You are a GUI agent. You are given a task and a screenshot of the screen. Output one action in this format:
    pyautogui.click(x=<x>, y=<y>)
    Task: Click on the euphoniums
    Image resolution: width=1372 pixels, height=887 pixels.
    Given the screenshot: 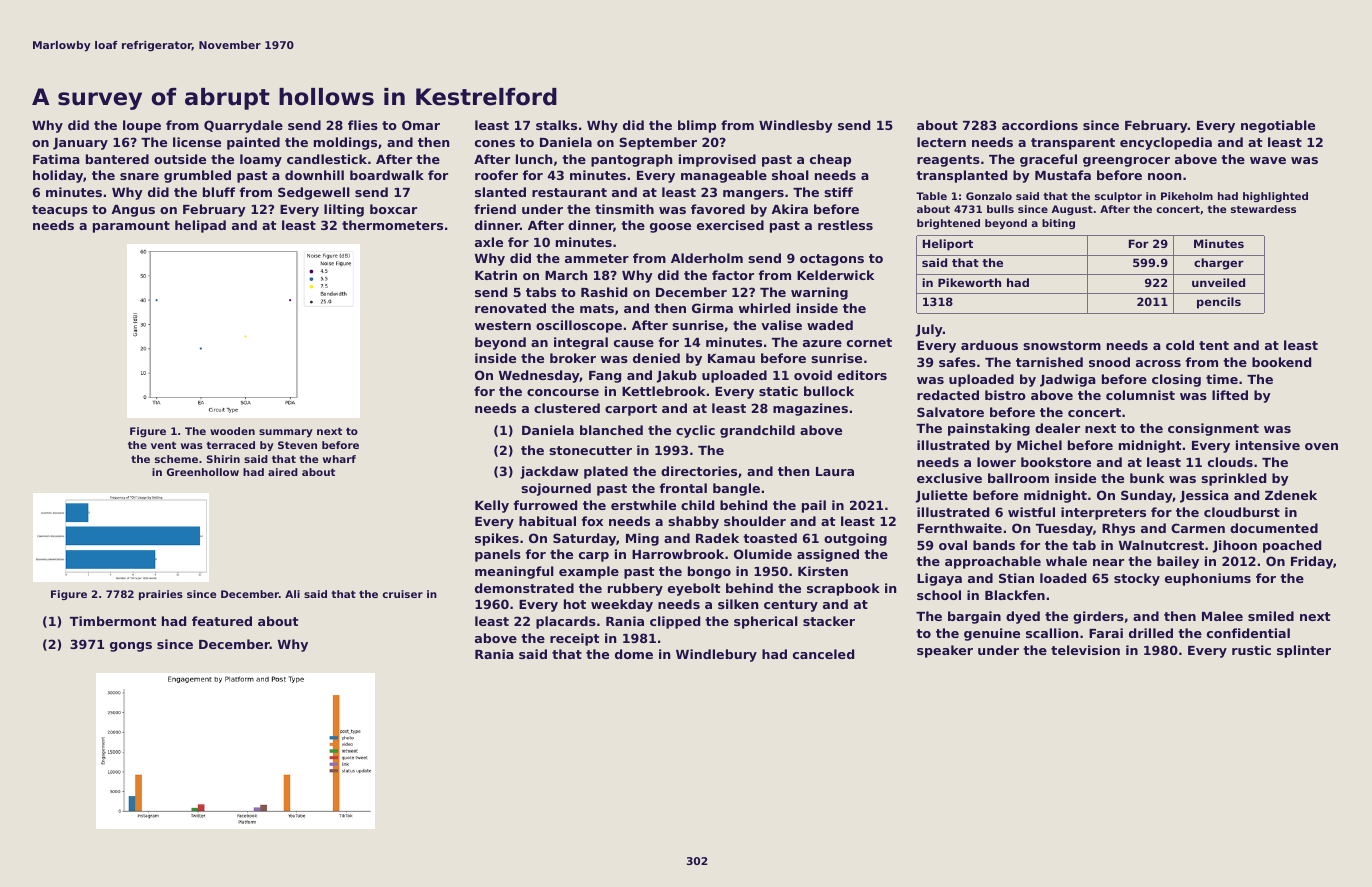 What is the action you would take?
    pyautogui.click(x=1208, y=579)
